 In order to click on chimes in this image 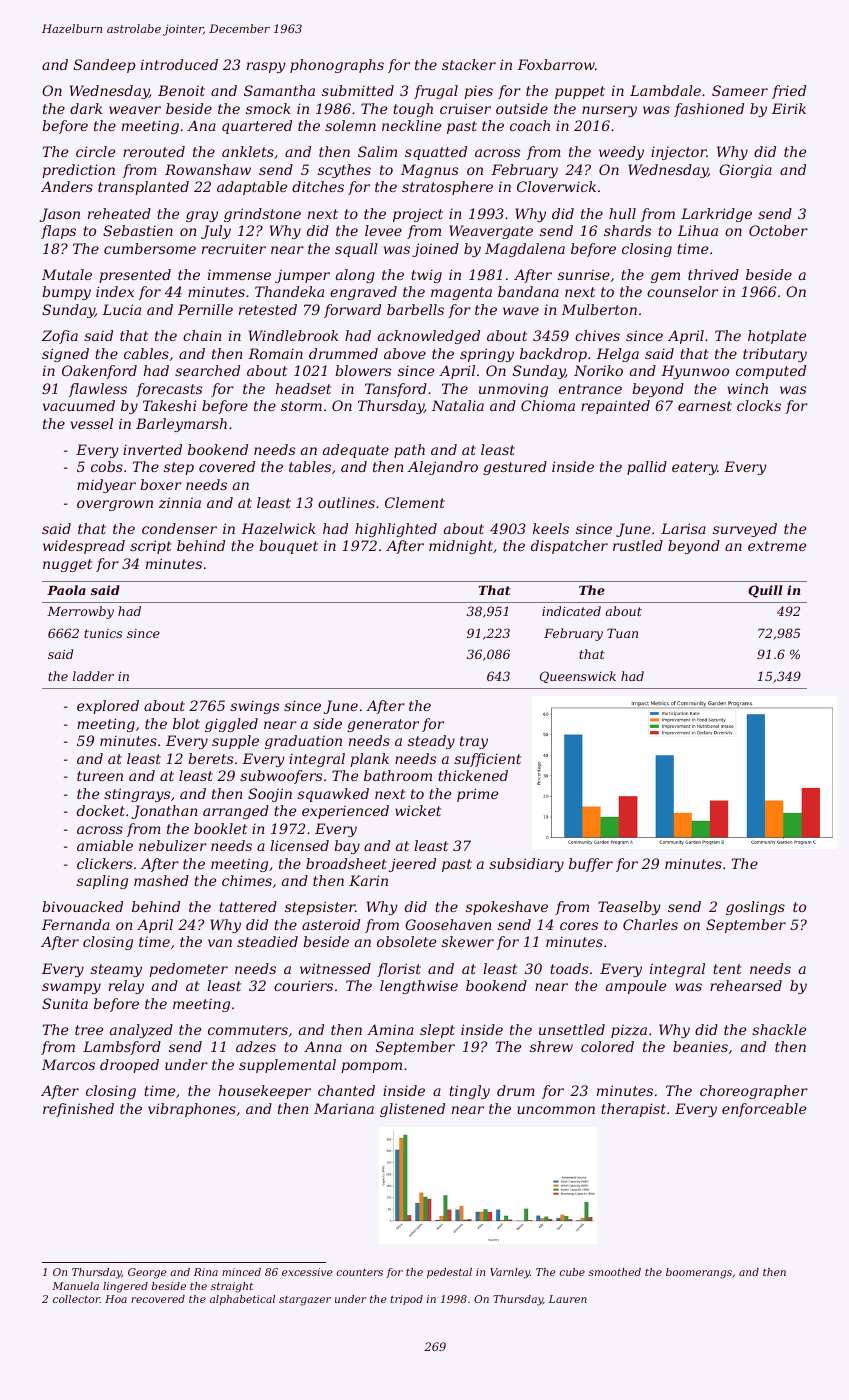, I will do `click(247, 880)`.
